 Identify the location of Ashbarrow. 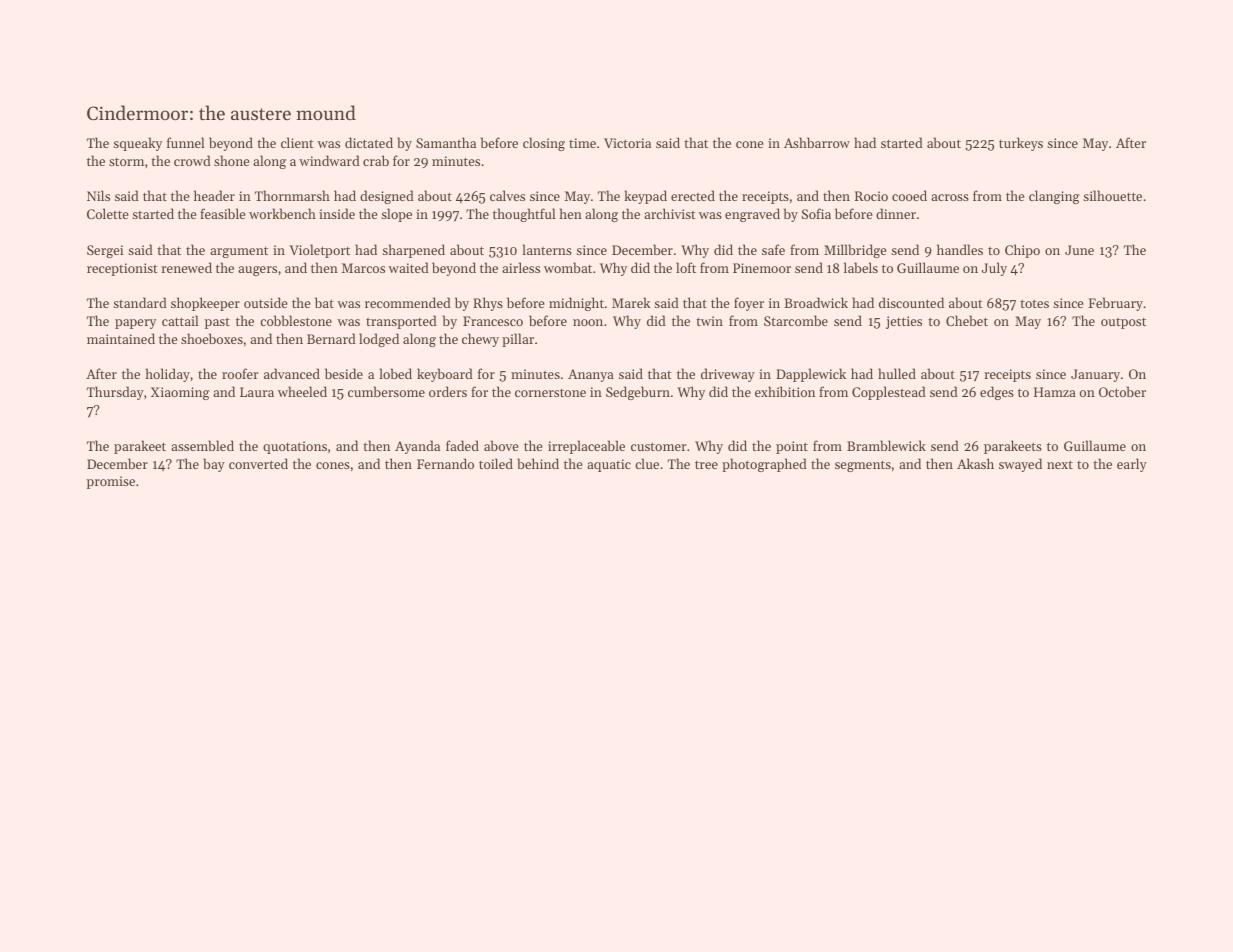
(817, 142).
